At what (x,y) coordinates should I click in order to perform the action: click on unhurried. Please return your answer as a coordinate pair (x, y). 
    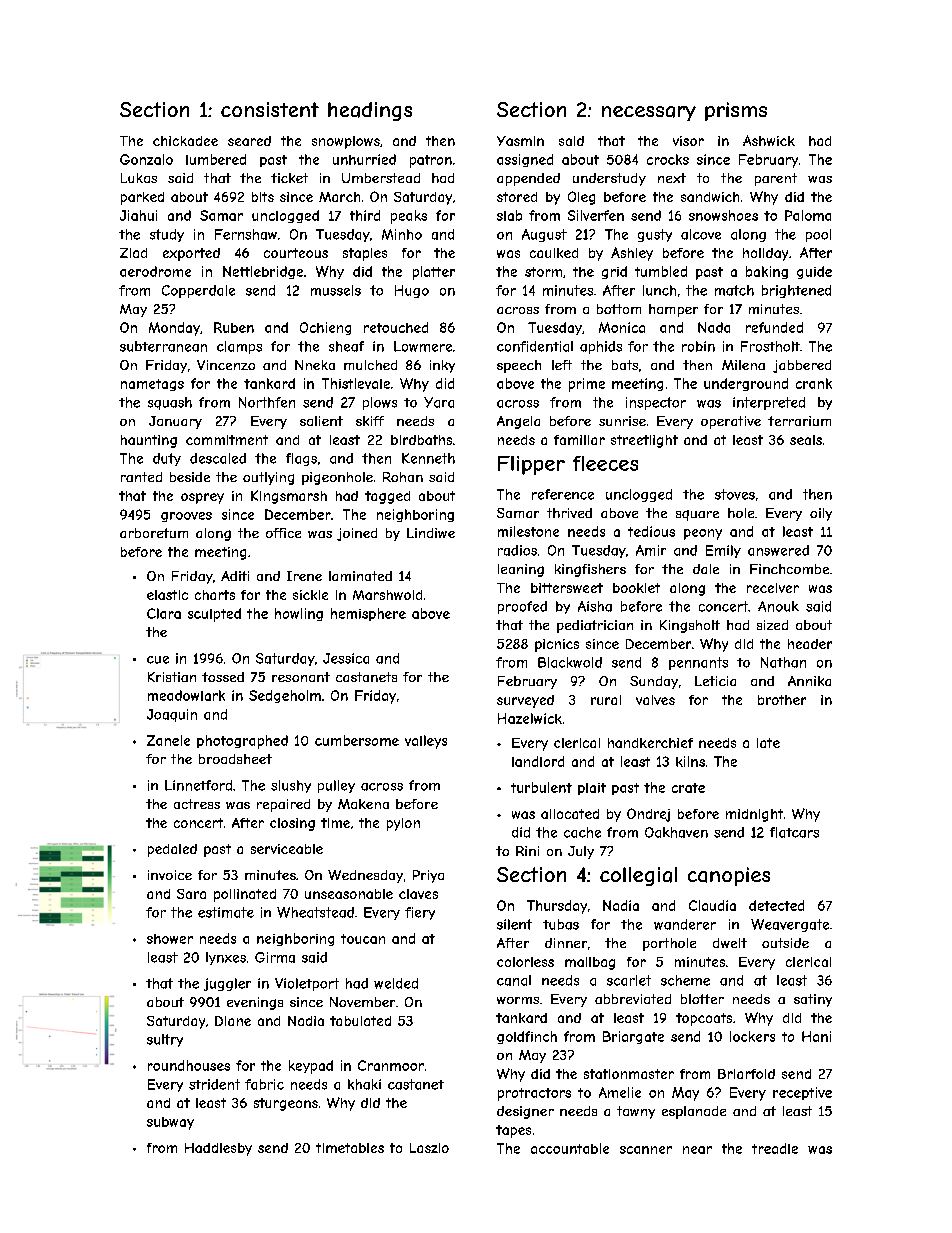
    Looking at the image, I should click on (364, 159).
